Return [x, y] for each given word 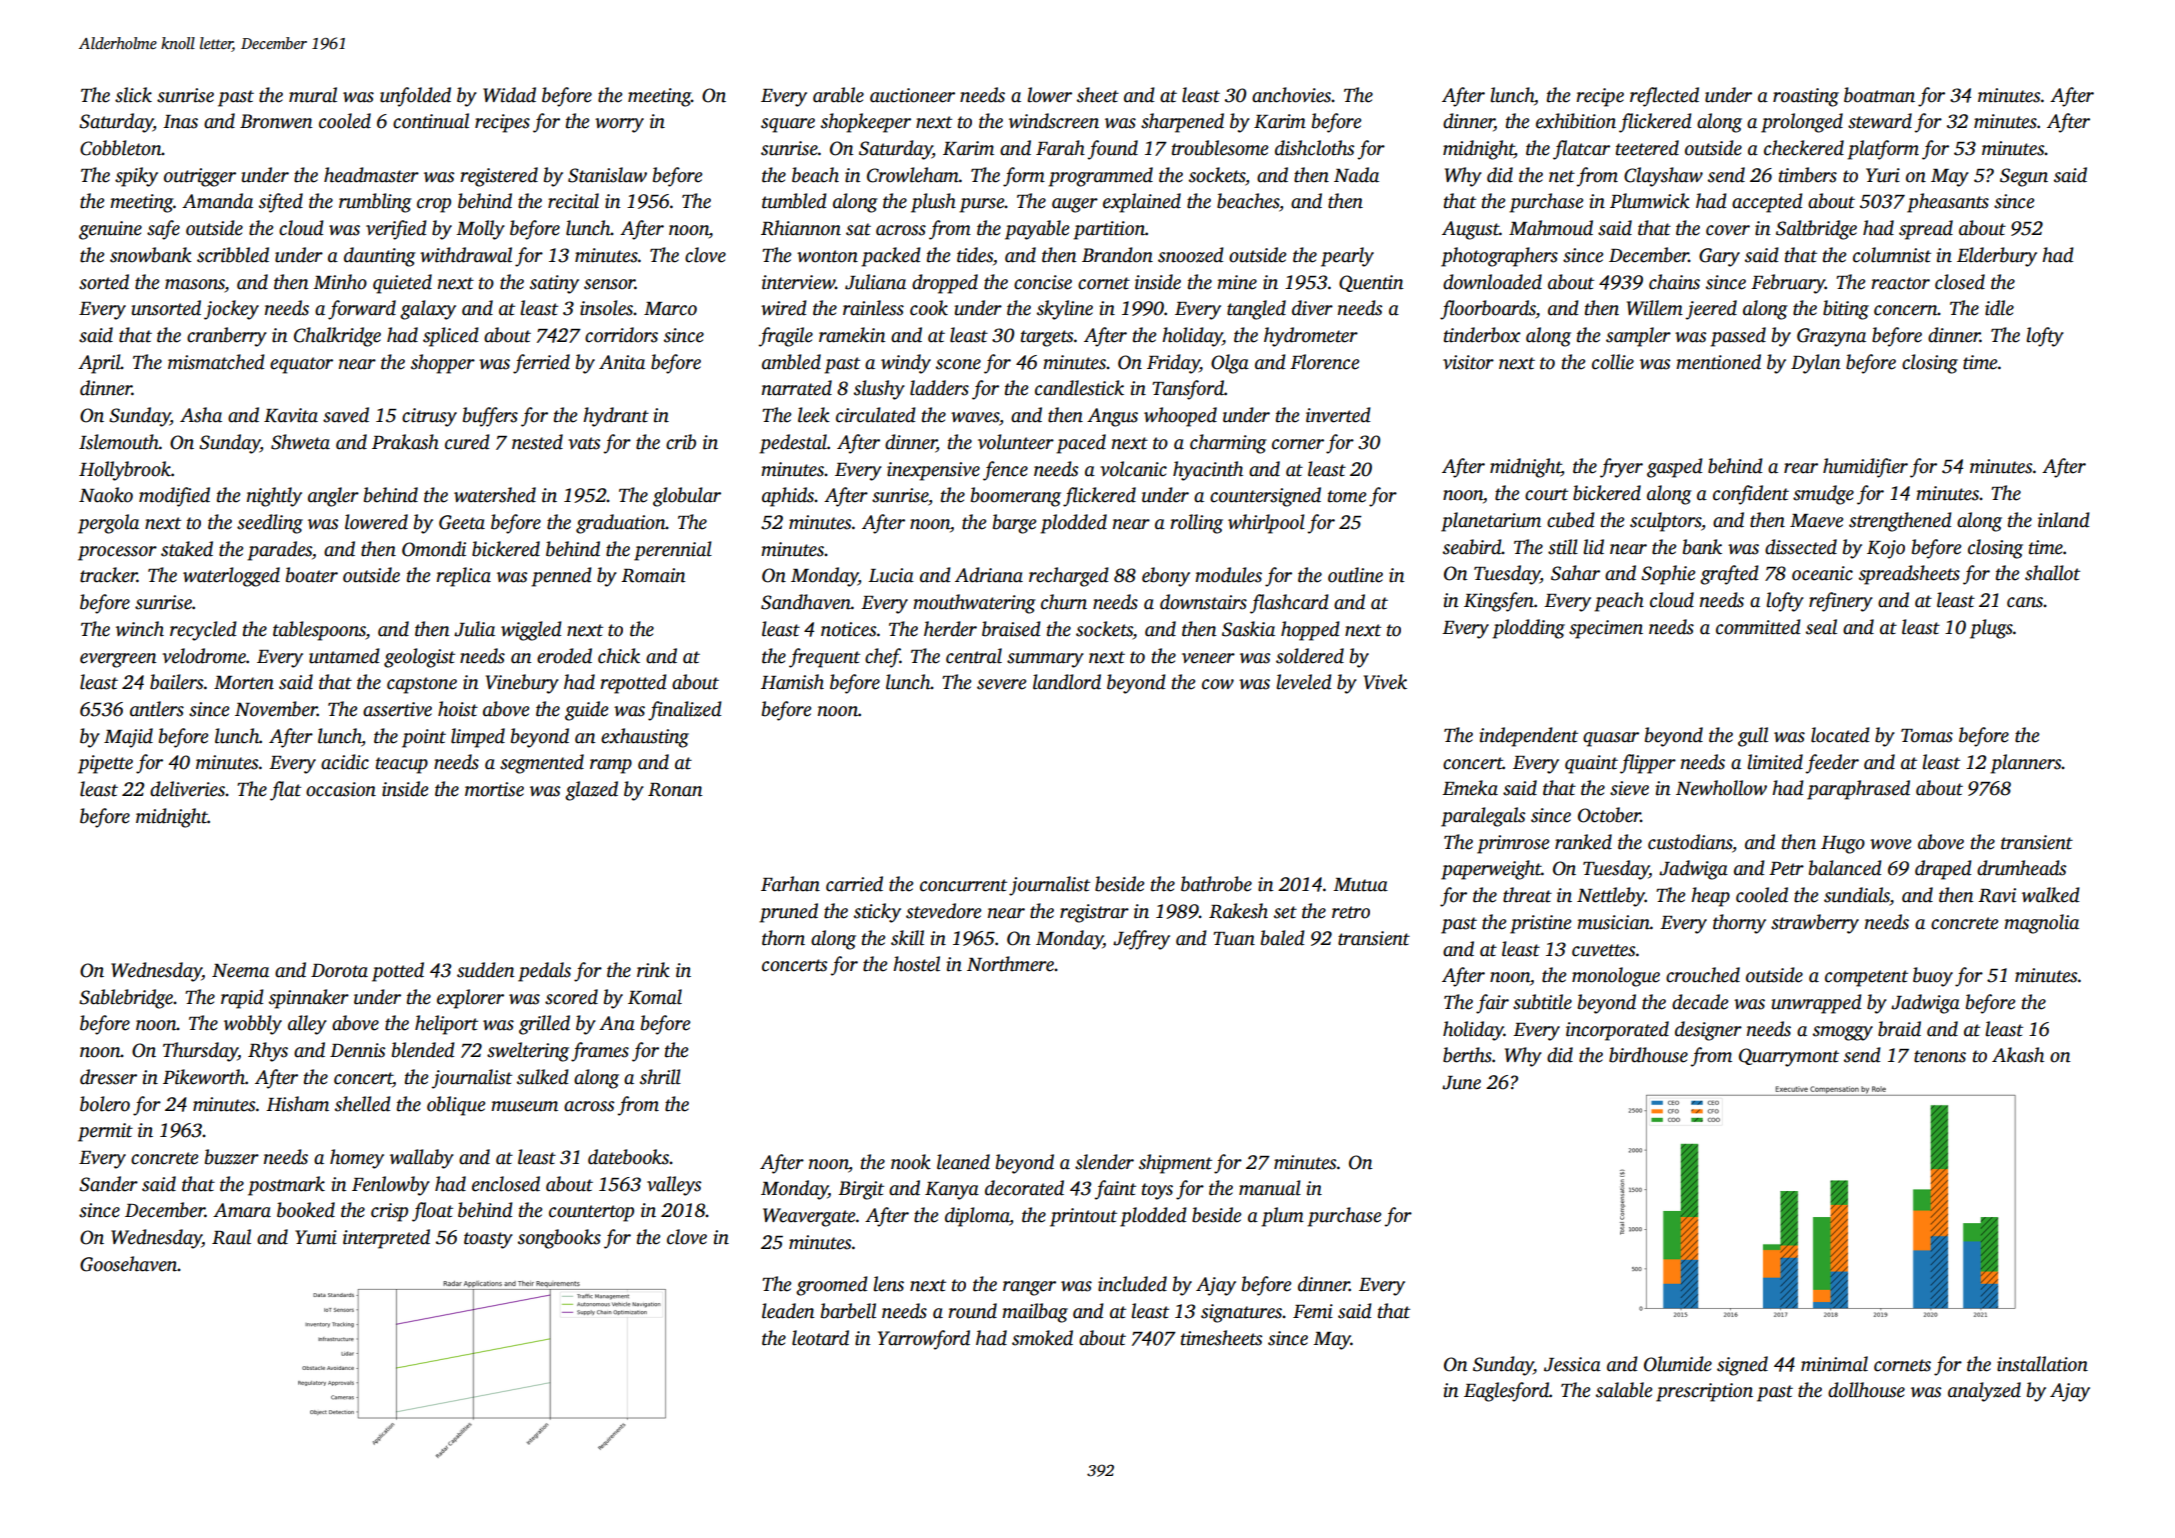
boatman [1879, 95]
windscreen [1054, 121]
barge [1014, 524]
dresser [108, 1077]
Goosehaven [129, 1264]
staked [187, 549]
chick [619, 656]
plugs [1991, 629]
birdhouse [1648, 1055]
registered [499, 177]
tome [1347, 496]
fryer [1621, 468]
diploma [977, 1217]
